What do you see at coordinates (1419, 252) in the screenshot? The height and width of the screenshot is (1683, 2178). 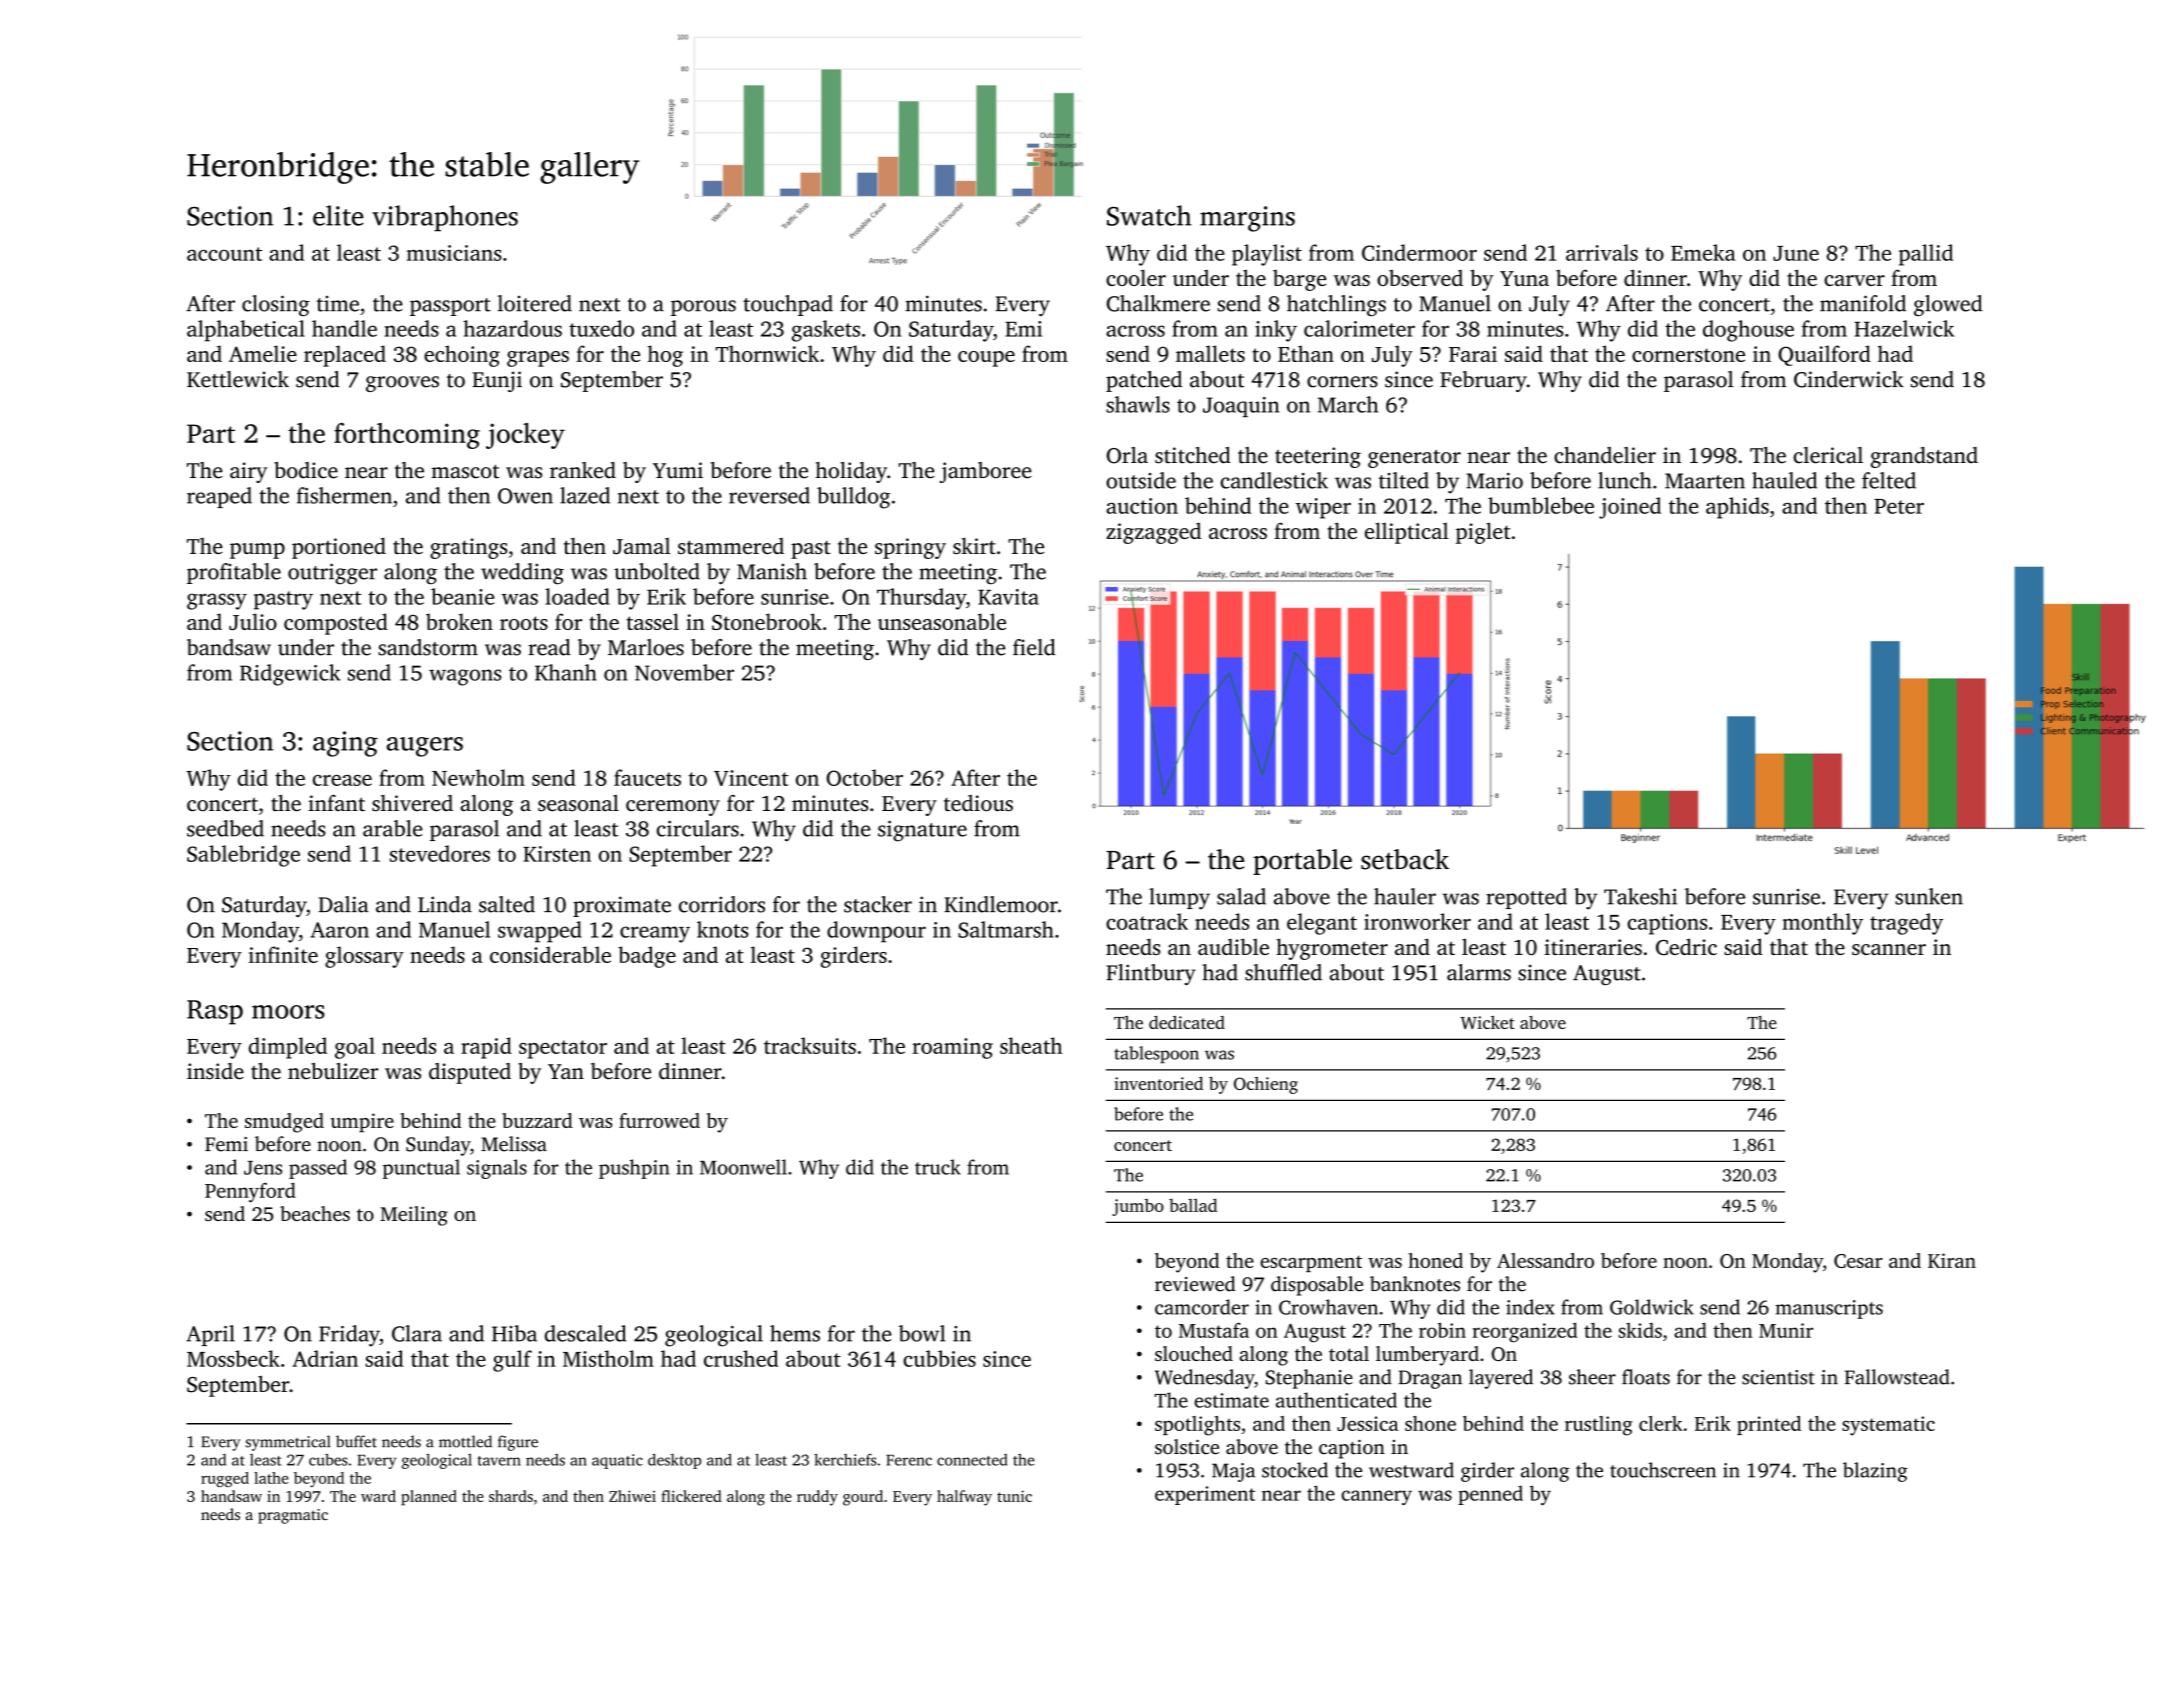 I see `Cindermoor` at bounding box center [1419, 252].
